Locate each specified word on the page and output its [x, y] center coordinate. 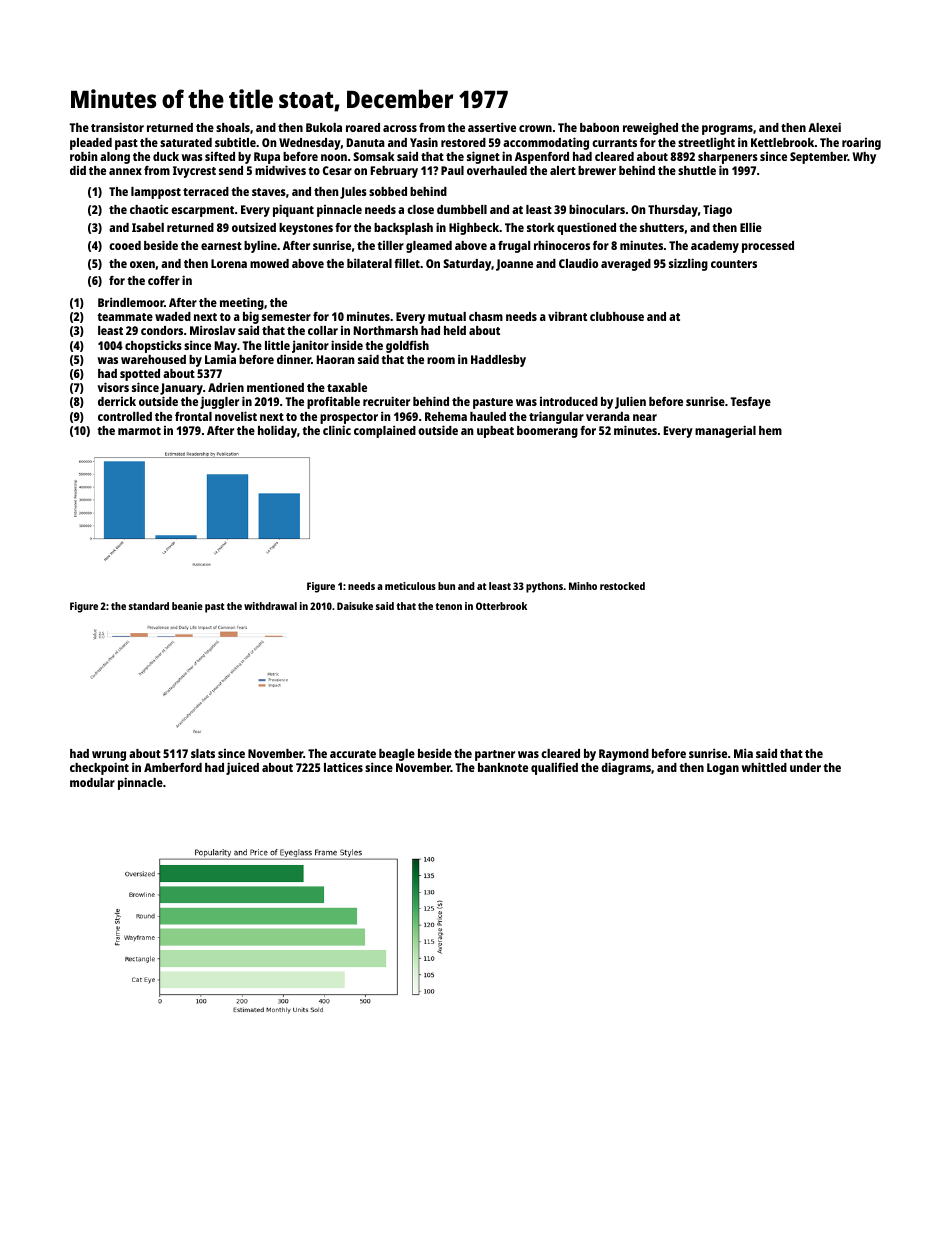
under [805, 767]
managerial [725, 431]
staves [269, 192]
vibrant [567, 316]
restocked [622, 586]
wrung [109, 756]
